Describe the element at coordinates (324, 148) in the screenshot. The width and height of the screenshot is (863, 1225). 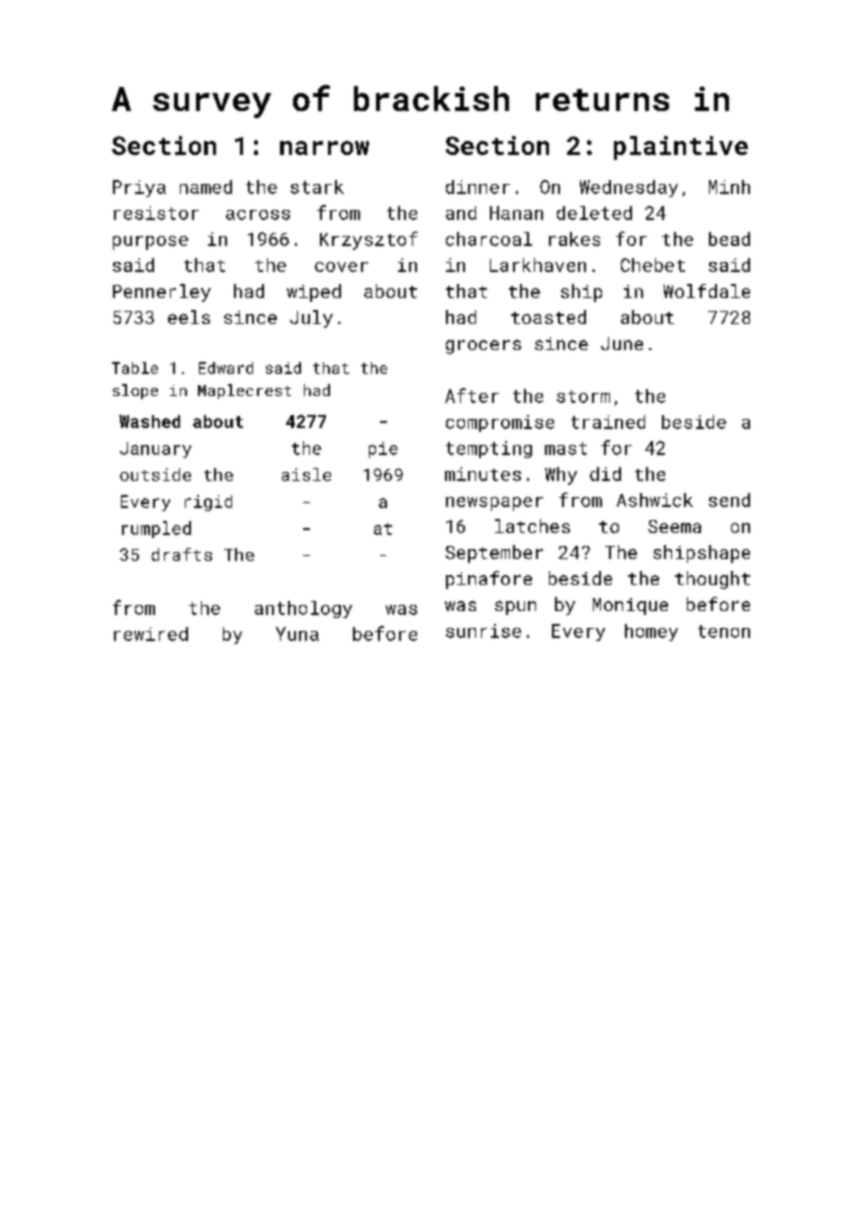
I see `narrow` at that location.
